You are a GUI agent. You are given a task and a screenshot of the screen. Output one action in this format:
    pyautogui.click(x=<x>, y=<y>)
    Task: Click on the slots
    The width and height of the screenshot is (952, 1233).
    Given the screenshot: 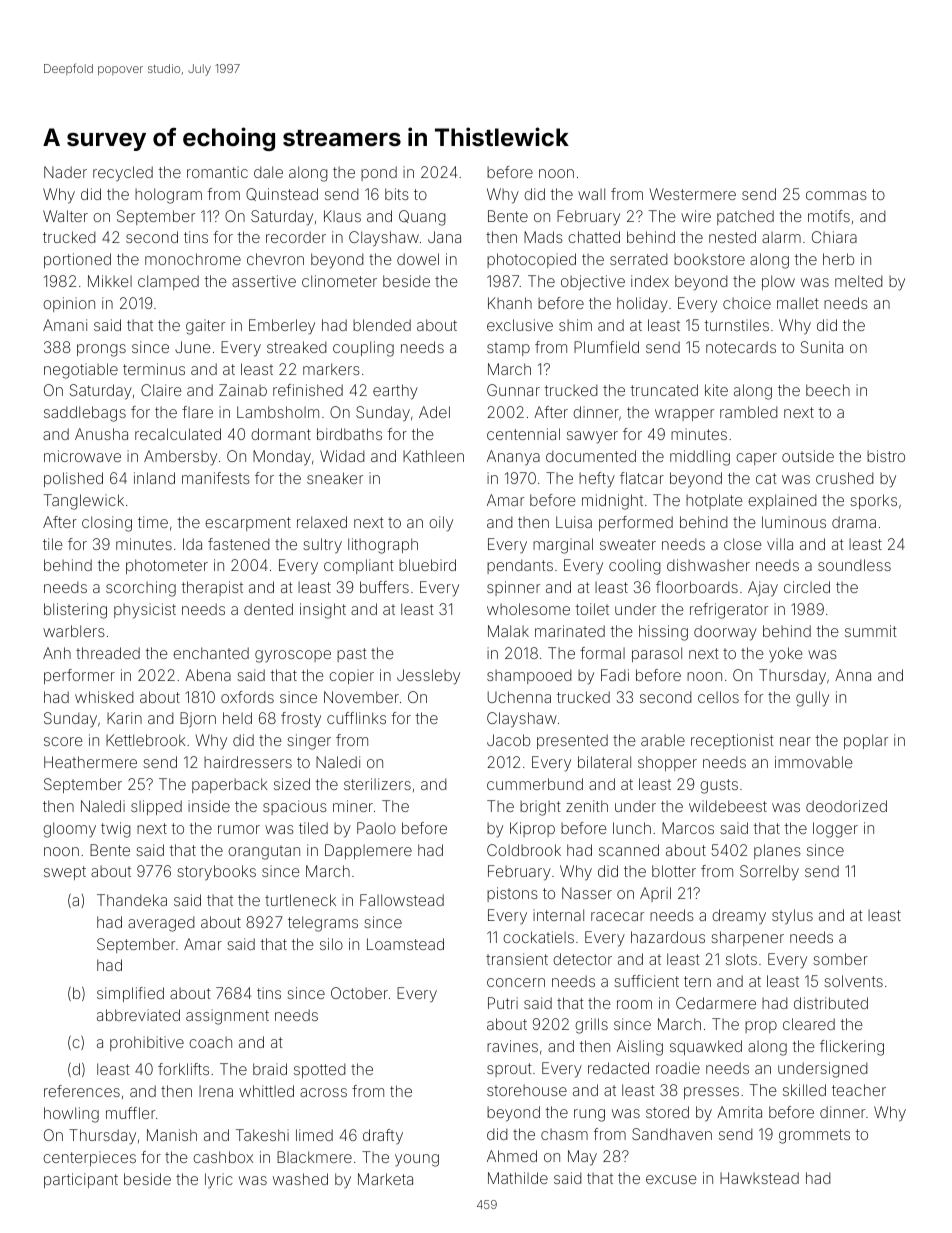 What is the action you would take?
    pyautogui.click(x=741, y=959)
